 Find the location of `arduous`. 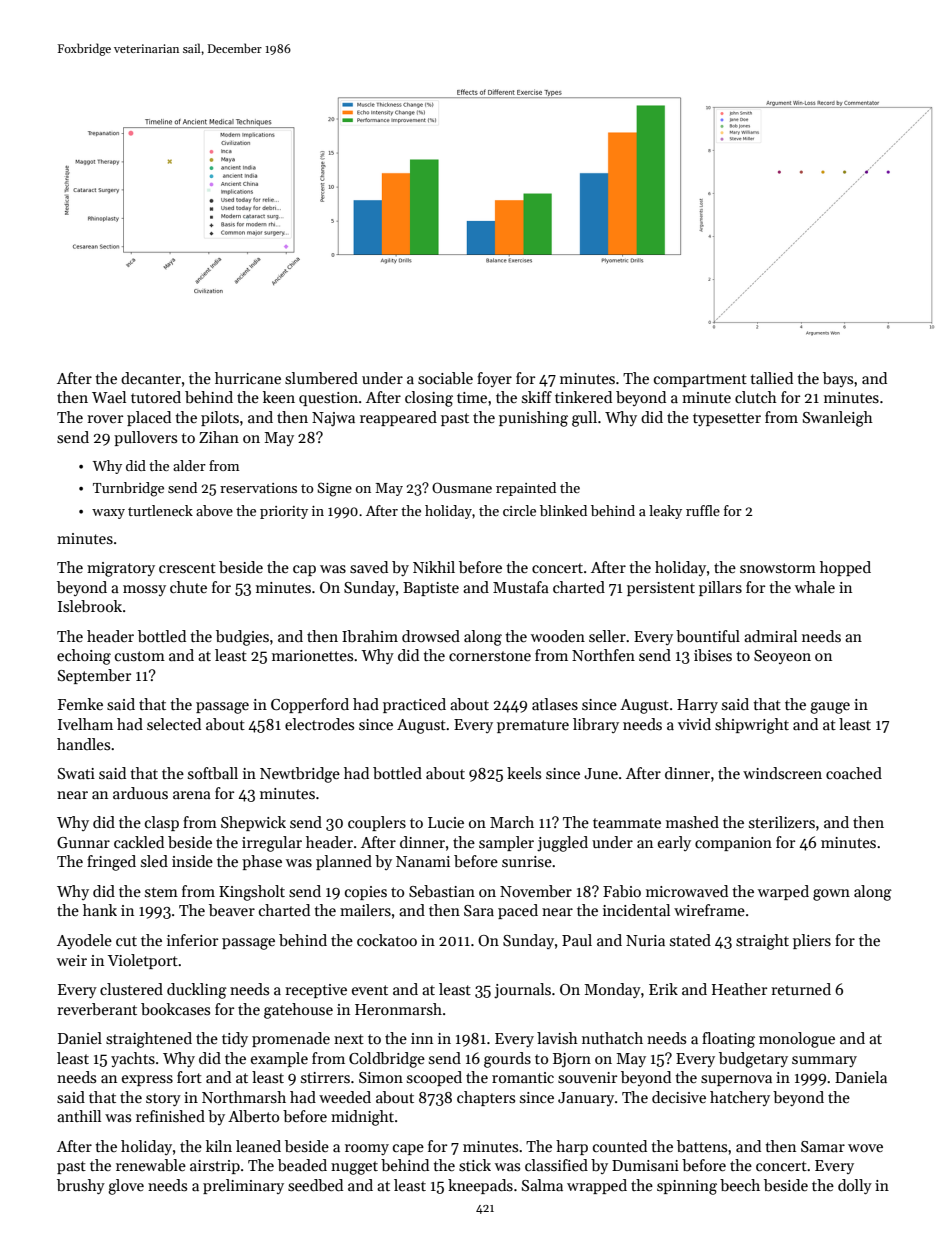

arduous is located at coordinates (140, 793).
